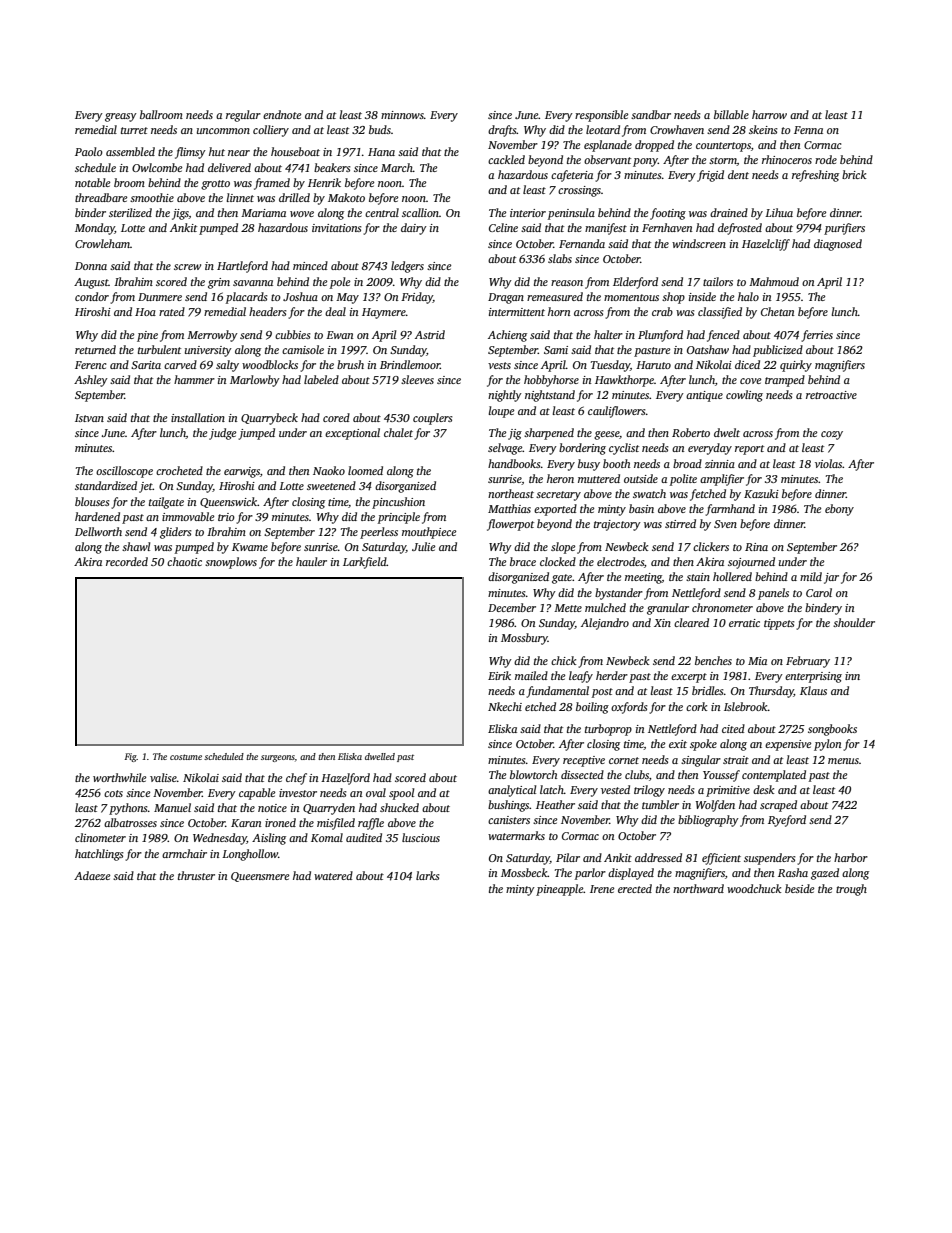 This screenshot has height=1233, width=952. Describe the element at coordinates (854, 174) in the screenshot. I see `brick` at that location.
